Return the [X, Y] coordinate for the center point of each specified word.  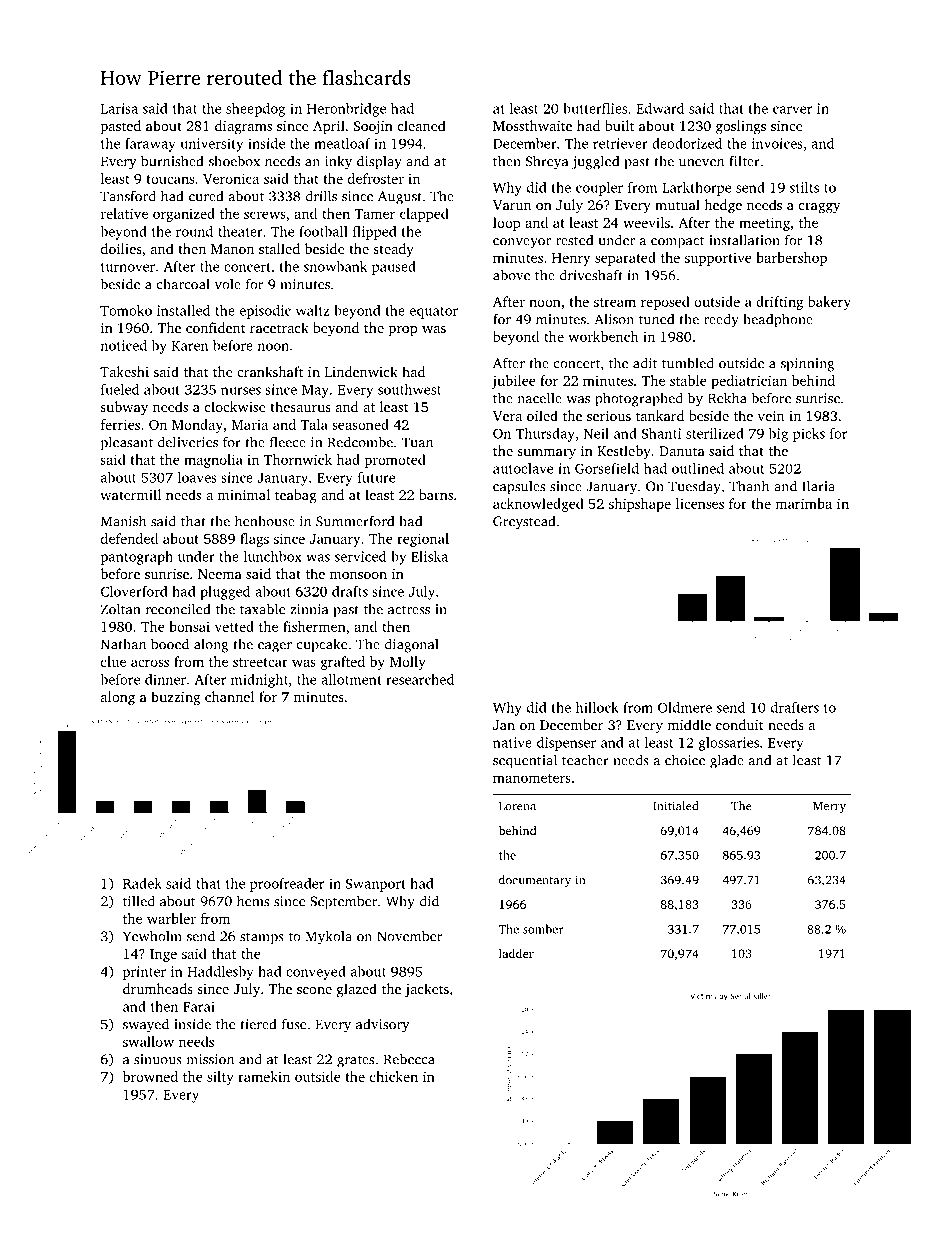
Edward [660, 108]
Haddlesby [220, 973]
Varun [512, 205]
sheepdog [255, 110]
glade [727, 761]
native [512, 742]
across [150, 663]
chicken [394, 1076]
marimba [803, 503]
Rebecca [409, 1059]
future [377, 477]
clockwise [235, 406]
